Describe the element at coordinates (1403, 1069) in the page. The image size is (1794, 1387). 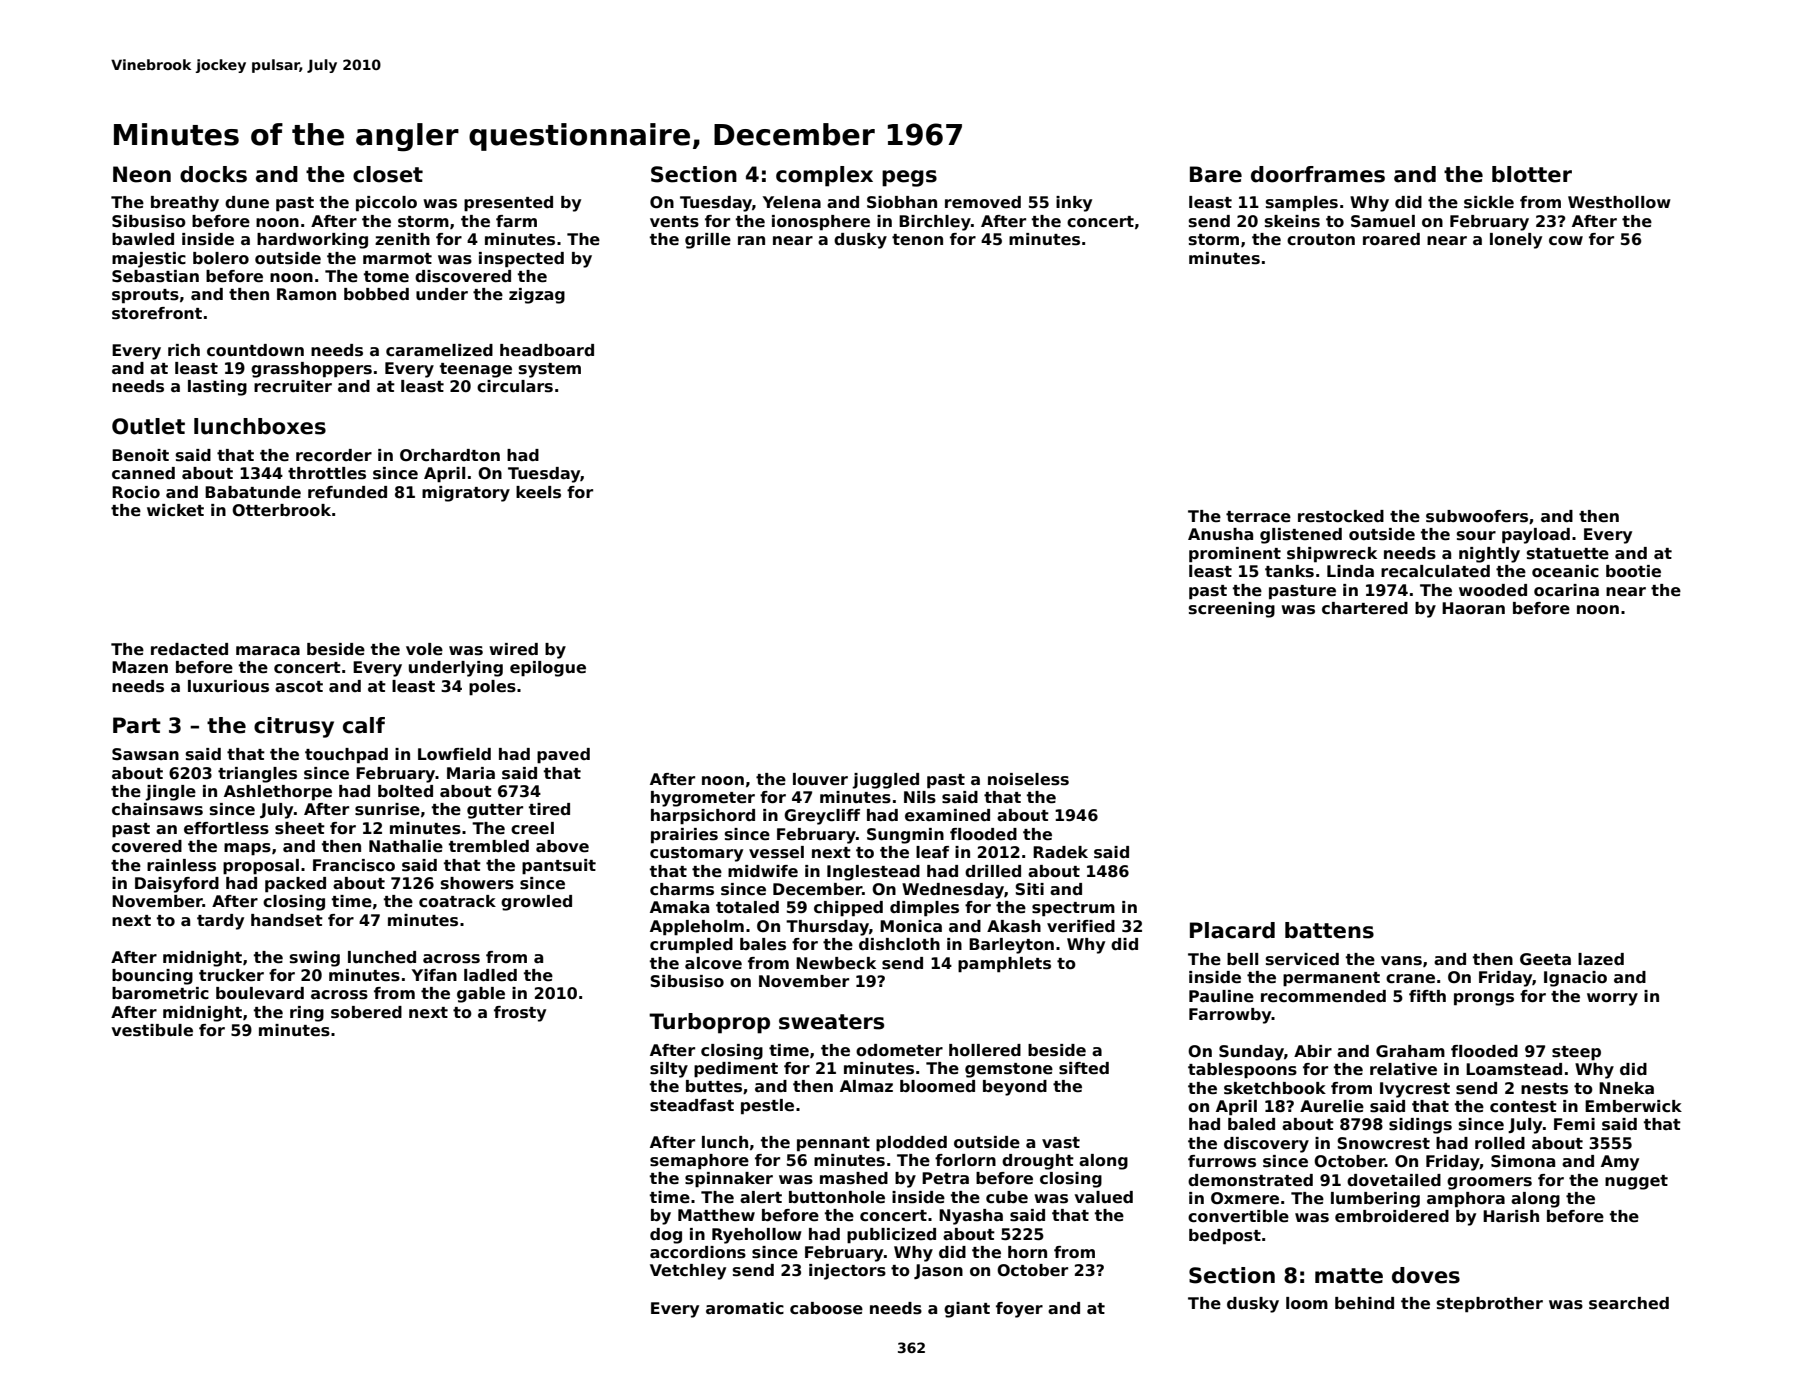
I see `relative` at that location.
